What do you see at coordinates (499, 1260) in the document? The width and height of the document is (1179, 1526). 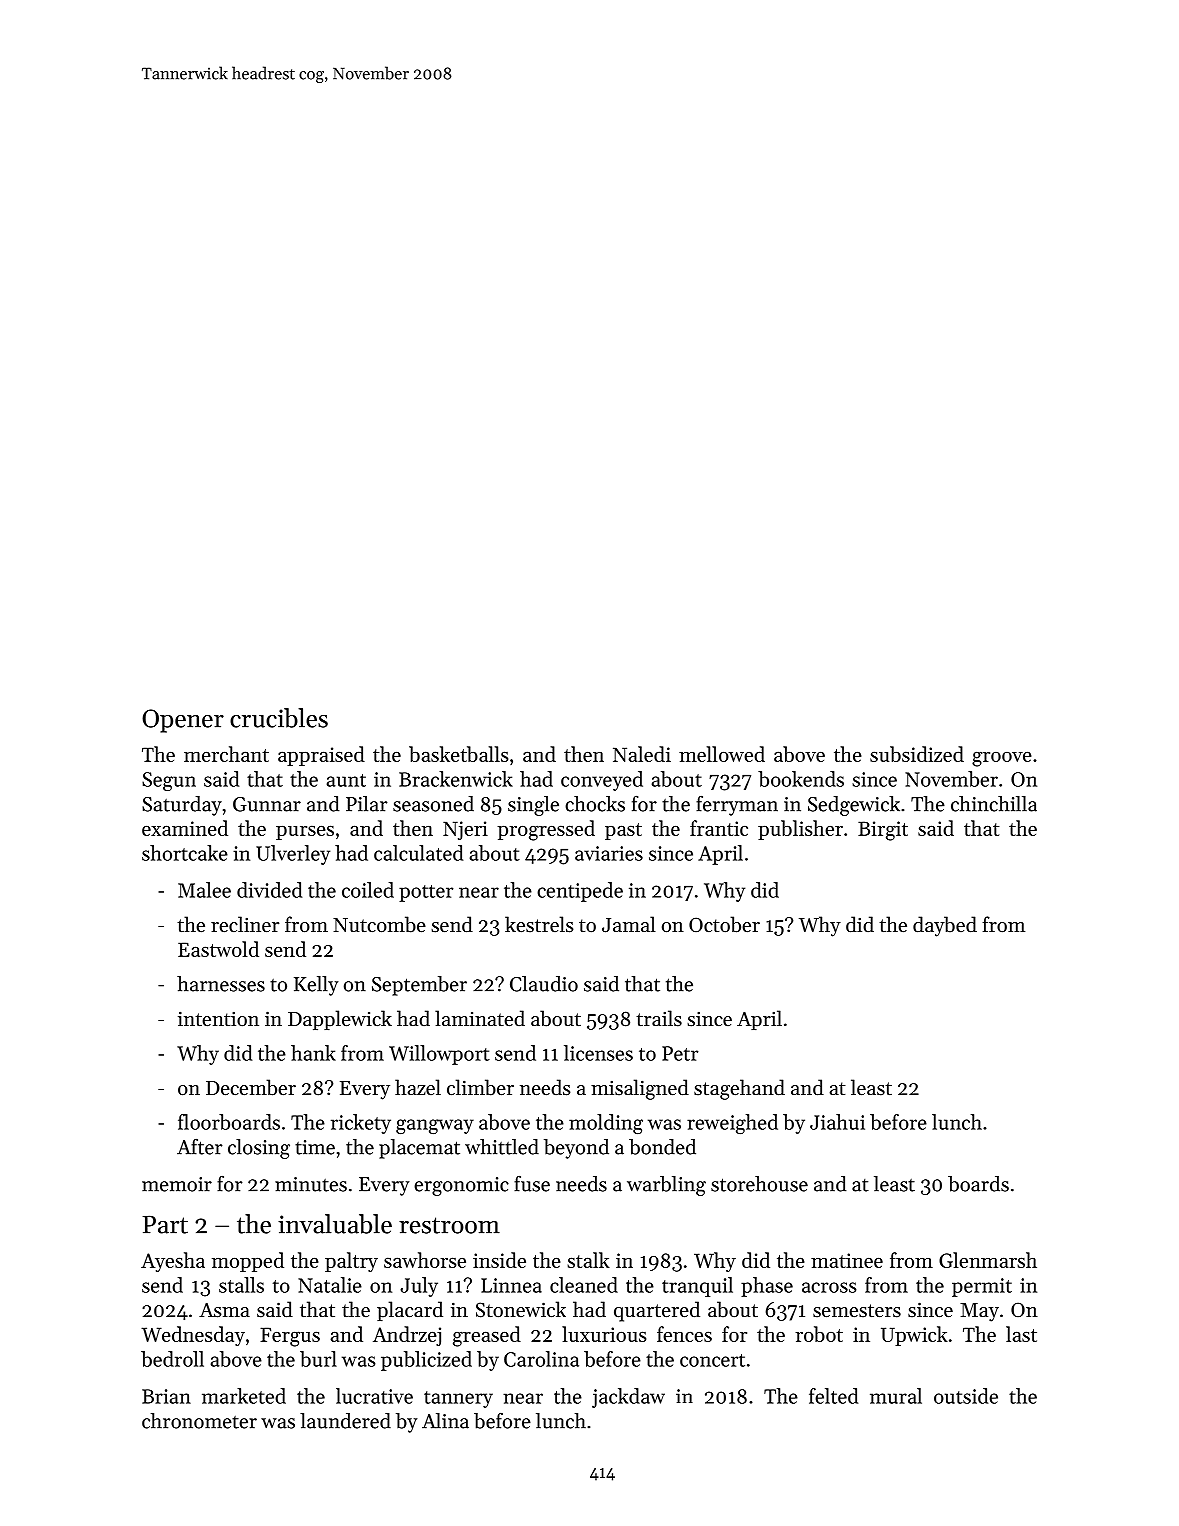 I see `inside` at bounding box center [499, 1260].
